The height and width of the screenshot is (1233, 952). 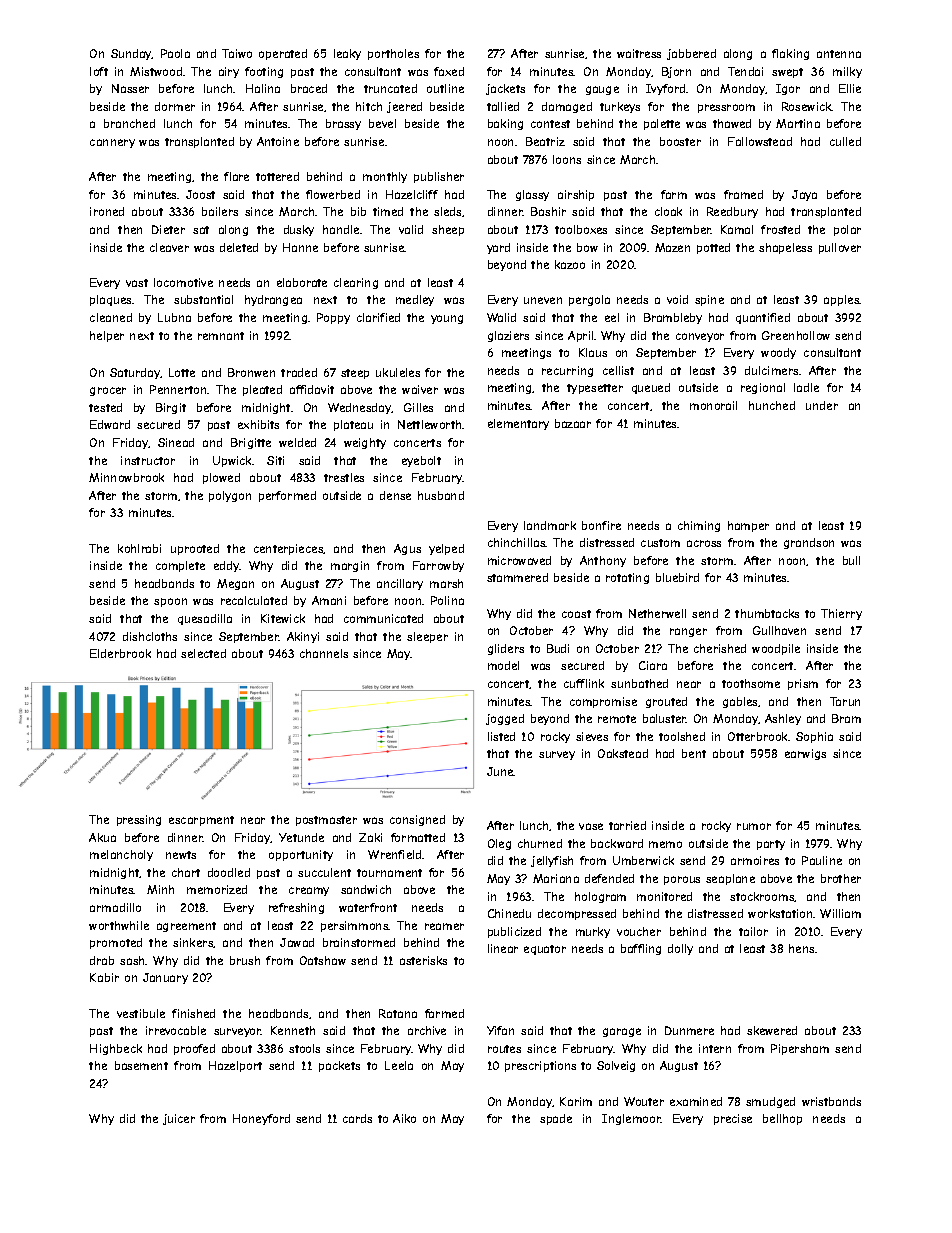 What do you see at coordinates (258, 424) in the screenshot?
I see `exhibits` at bounding box center [258, 424].
